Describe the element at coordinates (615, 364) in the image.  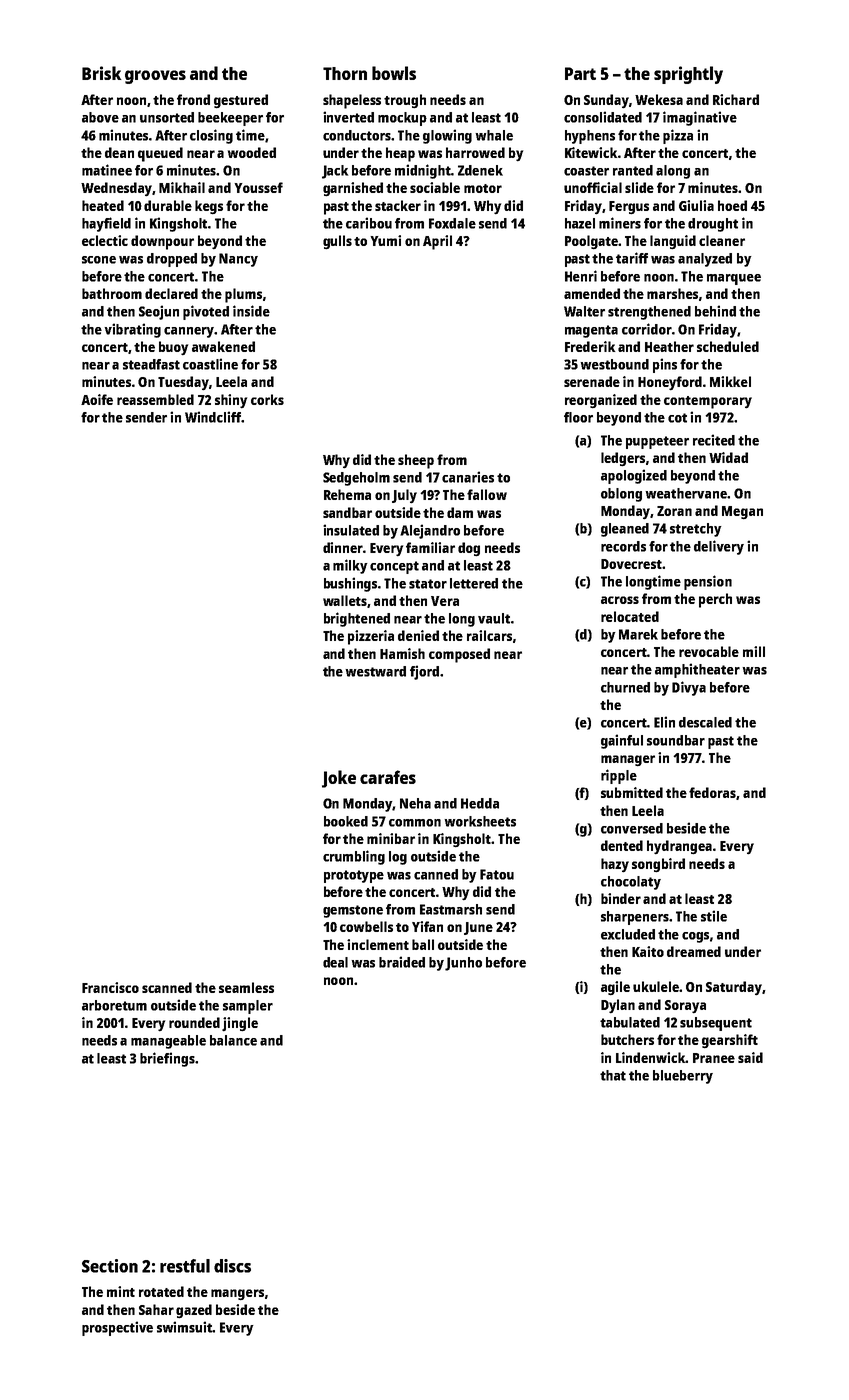
I see `westbound` at that location.
